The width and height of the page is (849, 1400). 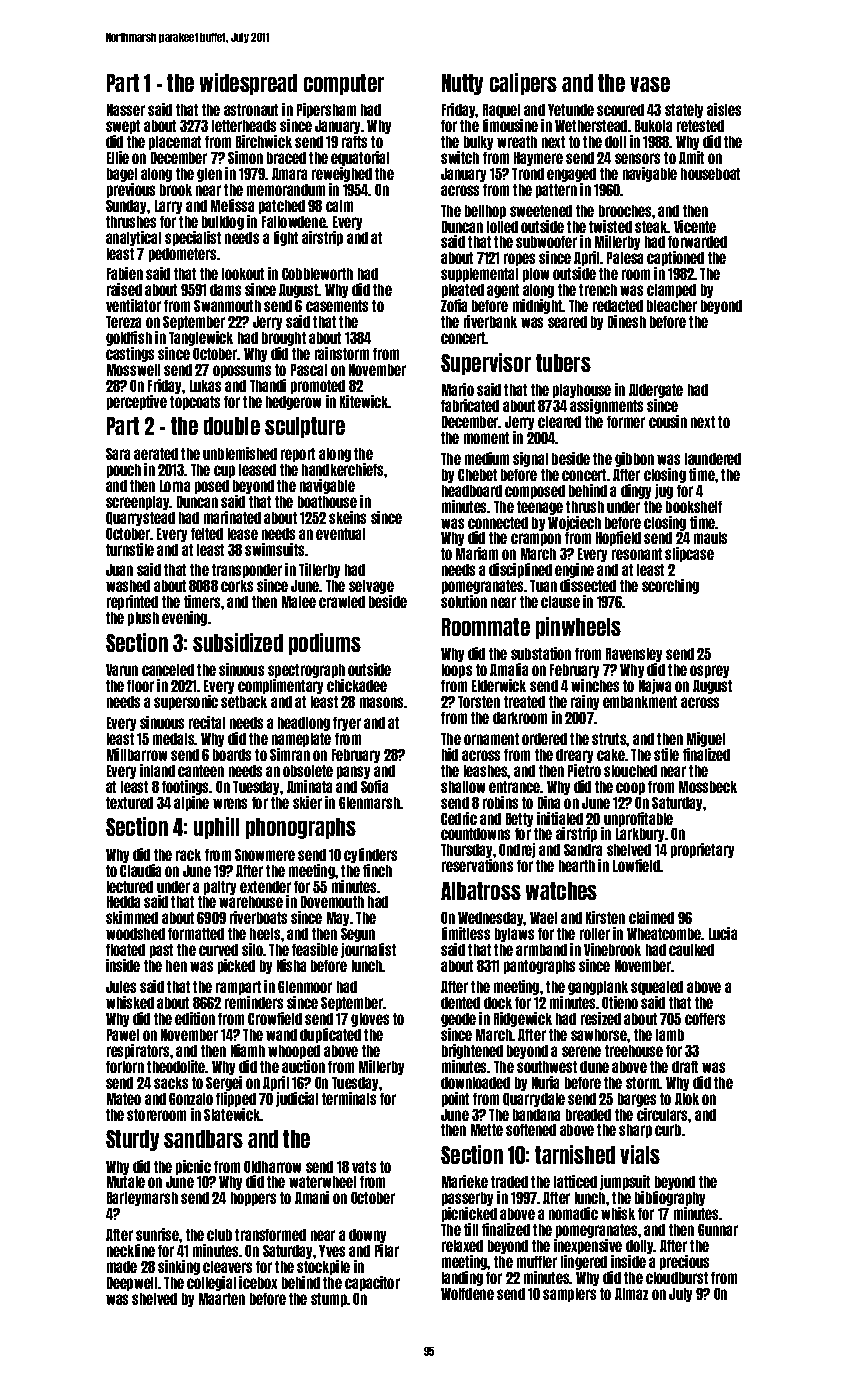 I want to click on bylaws, so click(x=514, y=935).
